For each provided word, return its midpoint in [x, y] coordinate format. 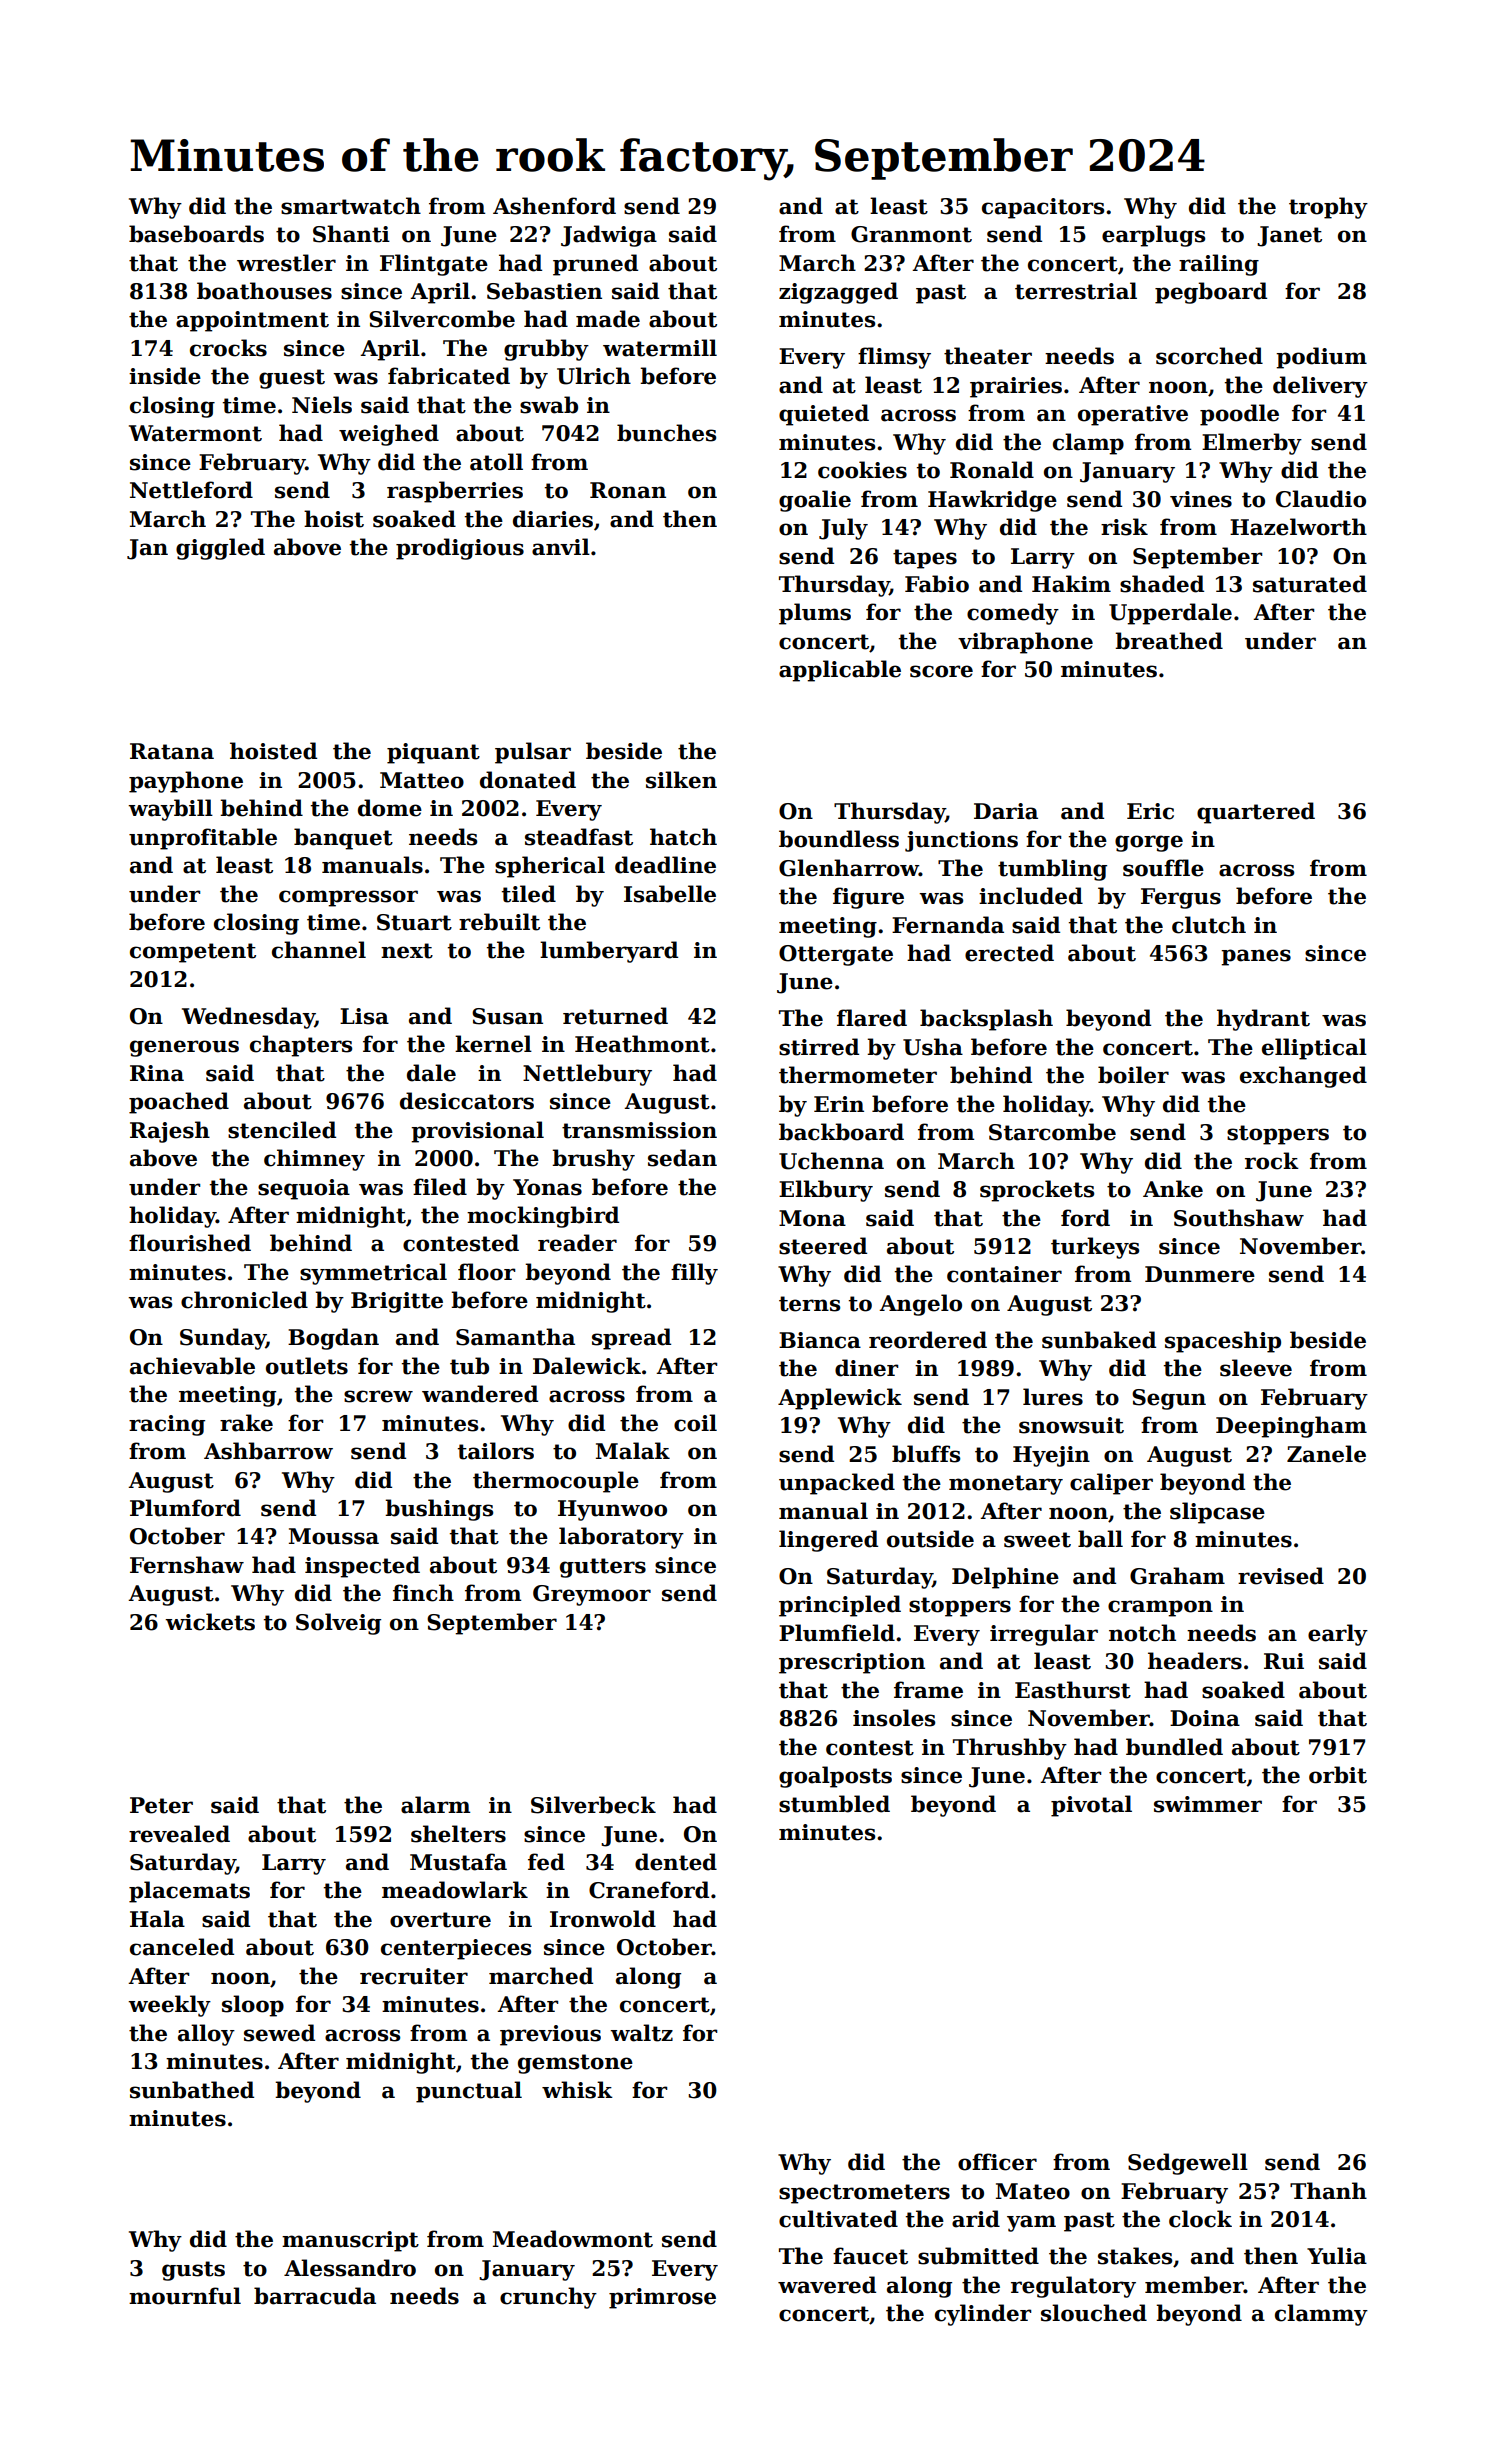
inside [165, 376]
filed [440, 1187]
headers [1195, 1661]
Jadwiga [609, 236]
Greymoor [592, 1595]
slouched [1094, 2313]
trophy [1328, 208]
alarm [435, 1805]
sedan [682, 1158]
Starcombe [1052, 1132]
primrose [662, 2298]
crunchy [548, 2298]
